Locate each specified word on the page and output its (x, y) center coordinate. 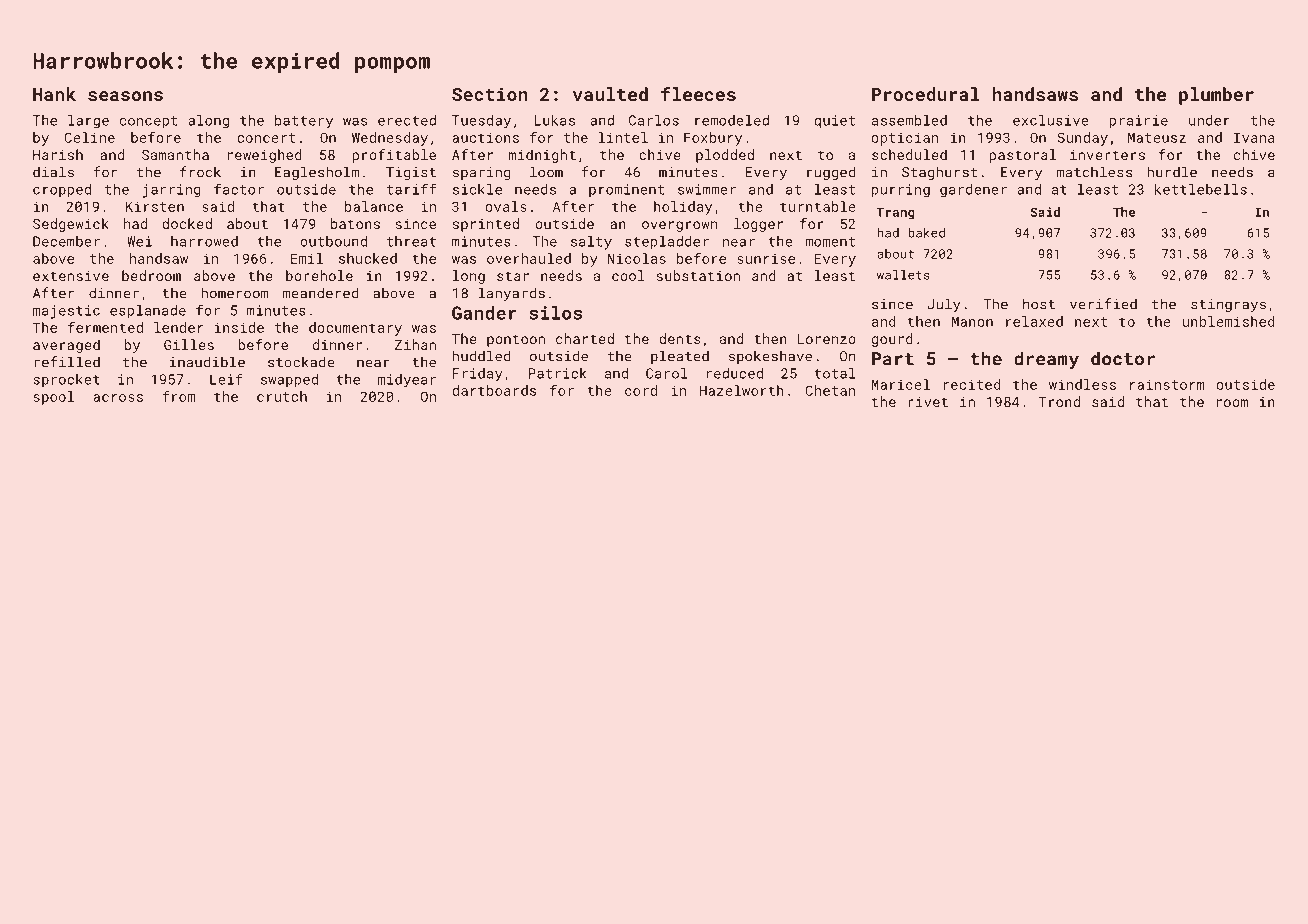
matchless (1094, 172)
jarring (172, 191)
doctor (1123, 358)
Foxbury (713, 139)
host (1039, 304)
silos (555, 313)
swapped (289, 381)
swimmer (707, 189)
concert (266, 138)
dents (679, 338)
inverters (1107, 155)
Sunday (1082, 139)
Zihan (415, 344)
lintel (623, 137)
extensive (71, 276)
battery (304, 122)
